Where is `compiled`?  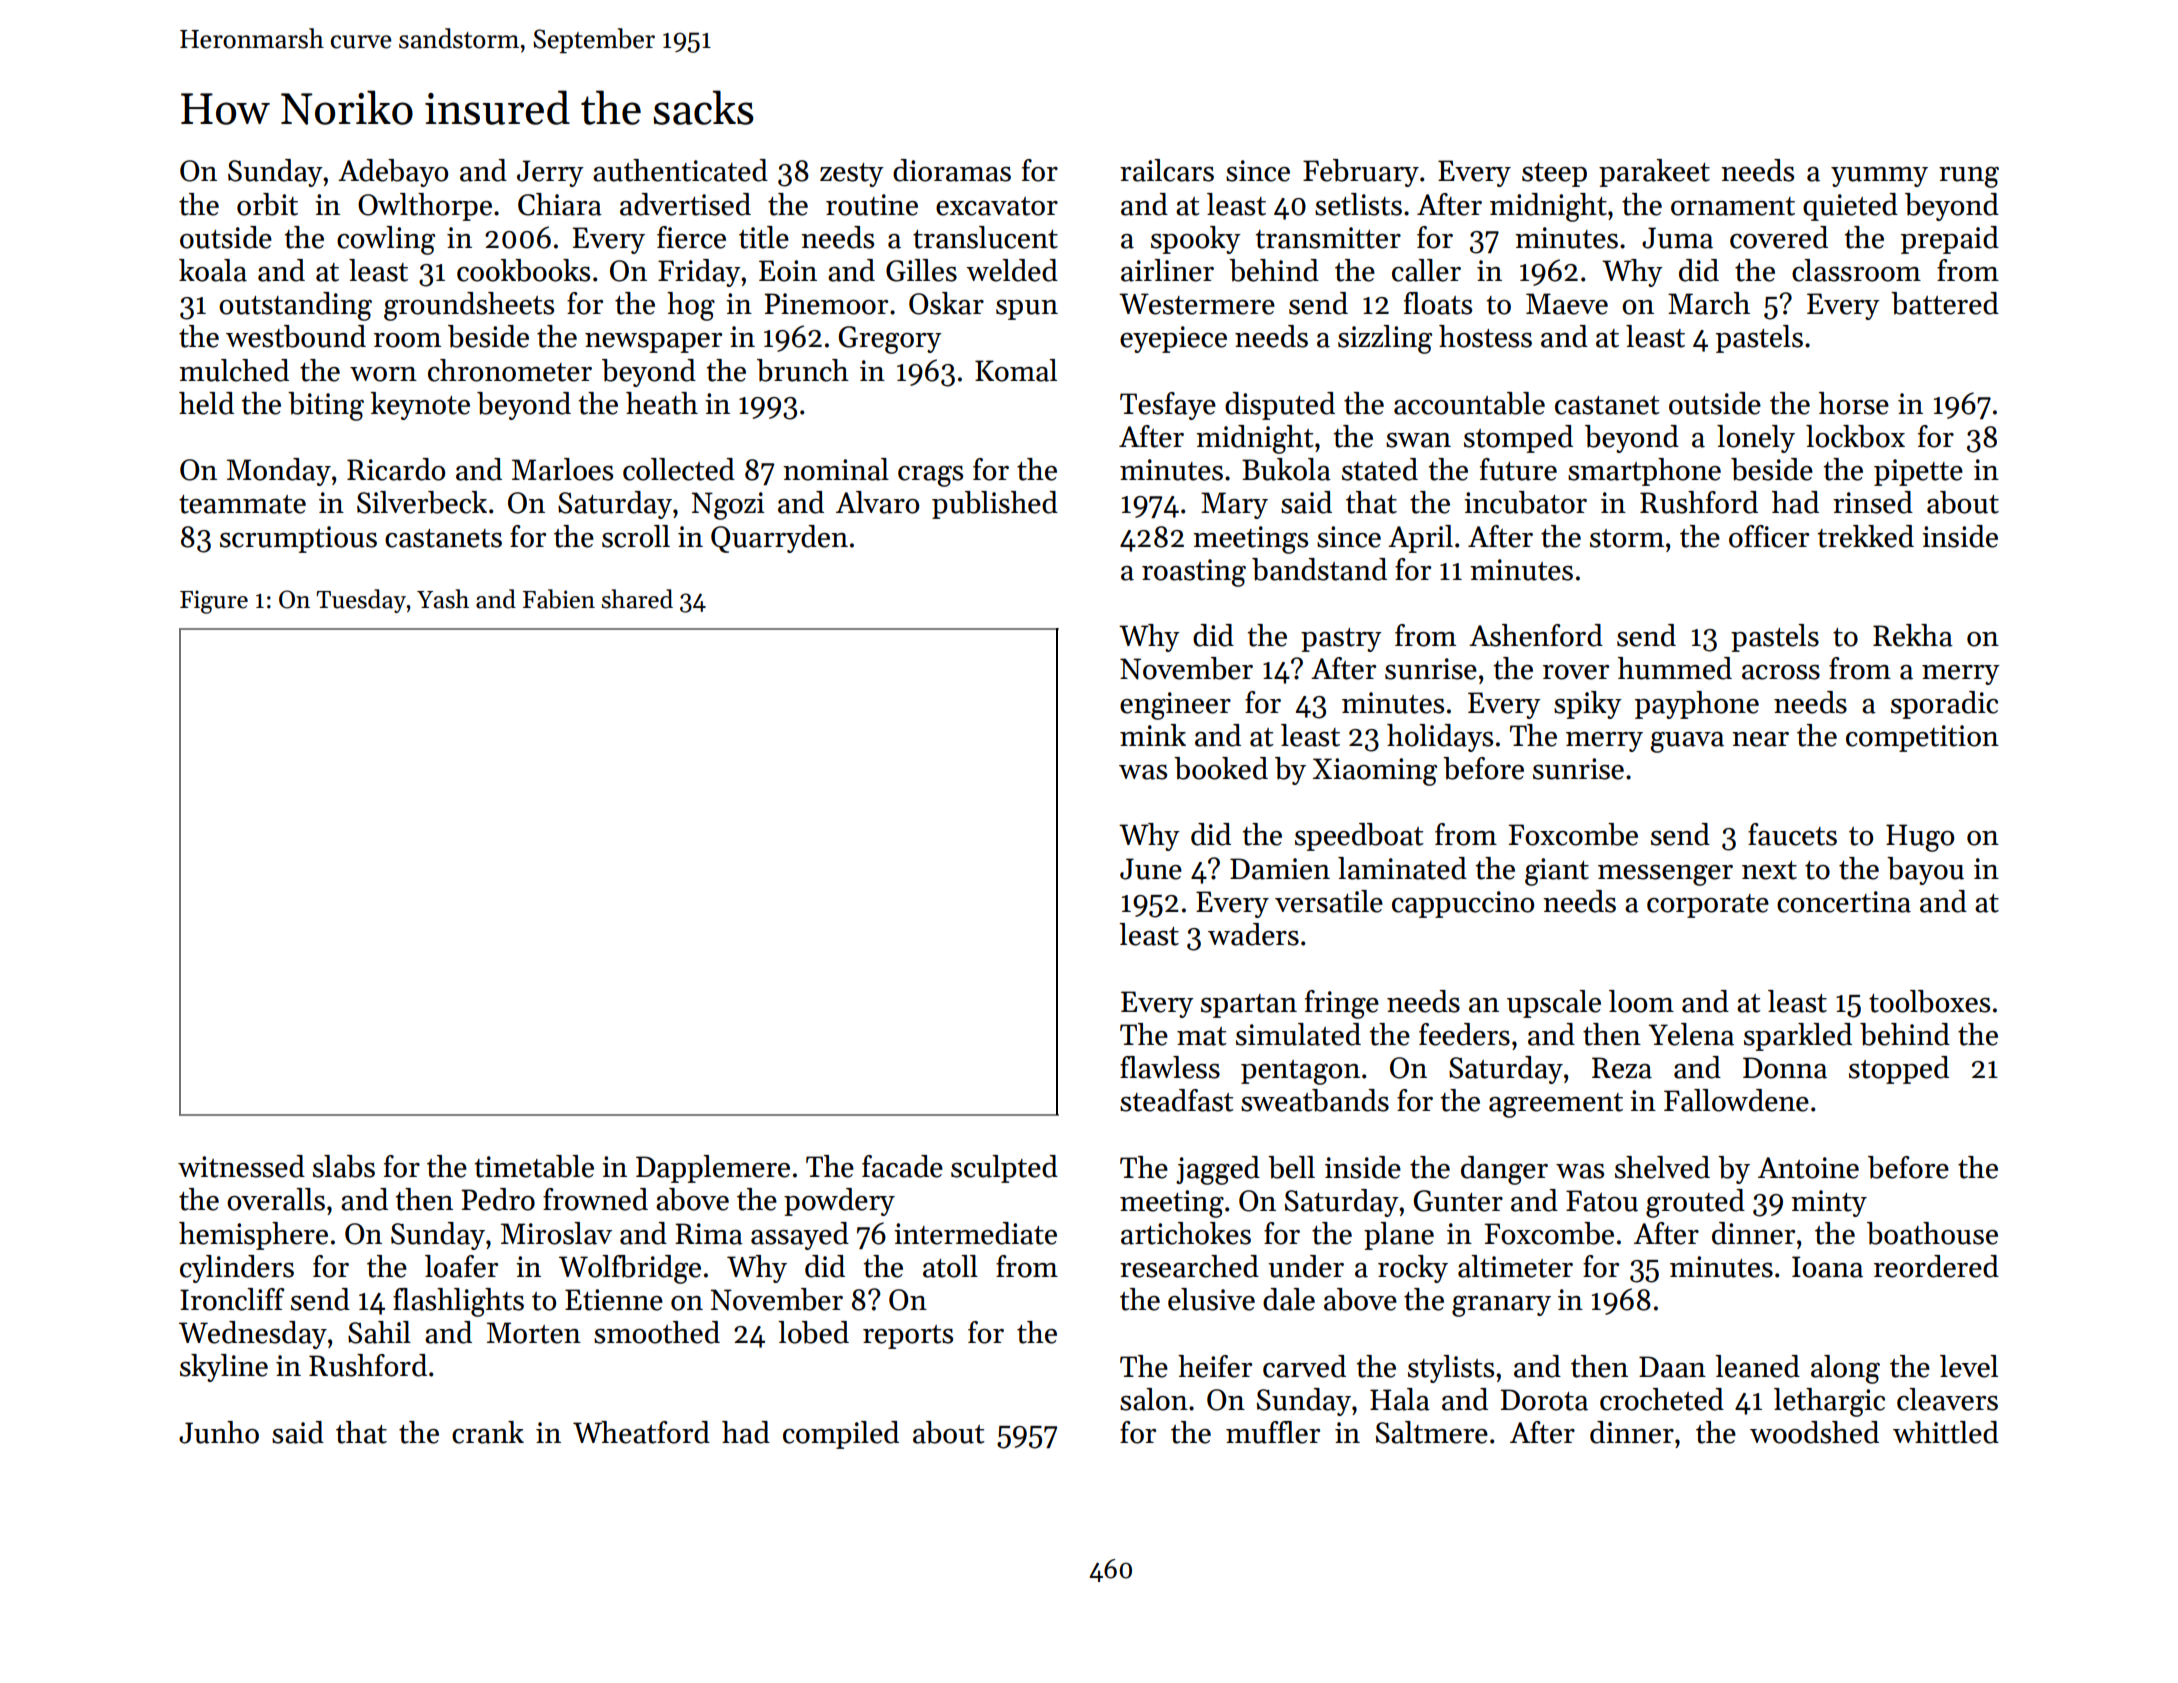 compiled is located at coordinates (841, 1435).
